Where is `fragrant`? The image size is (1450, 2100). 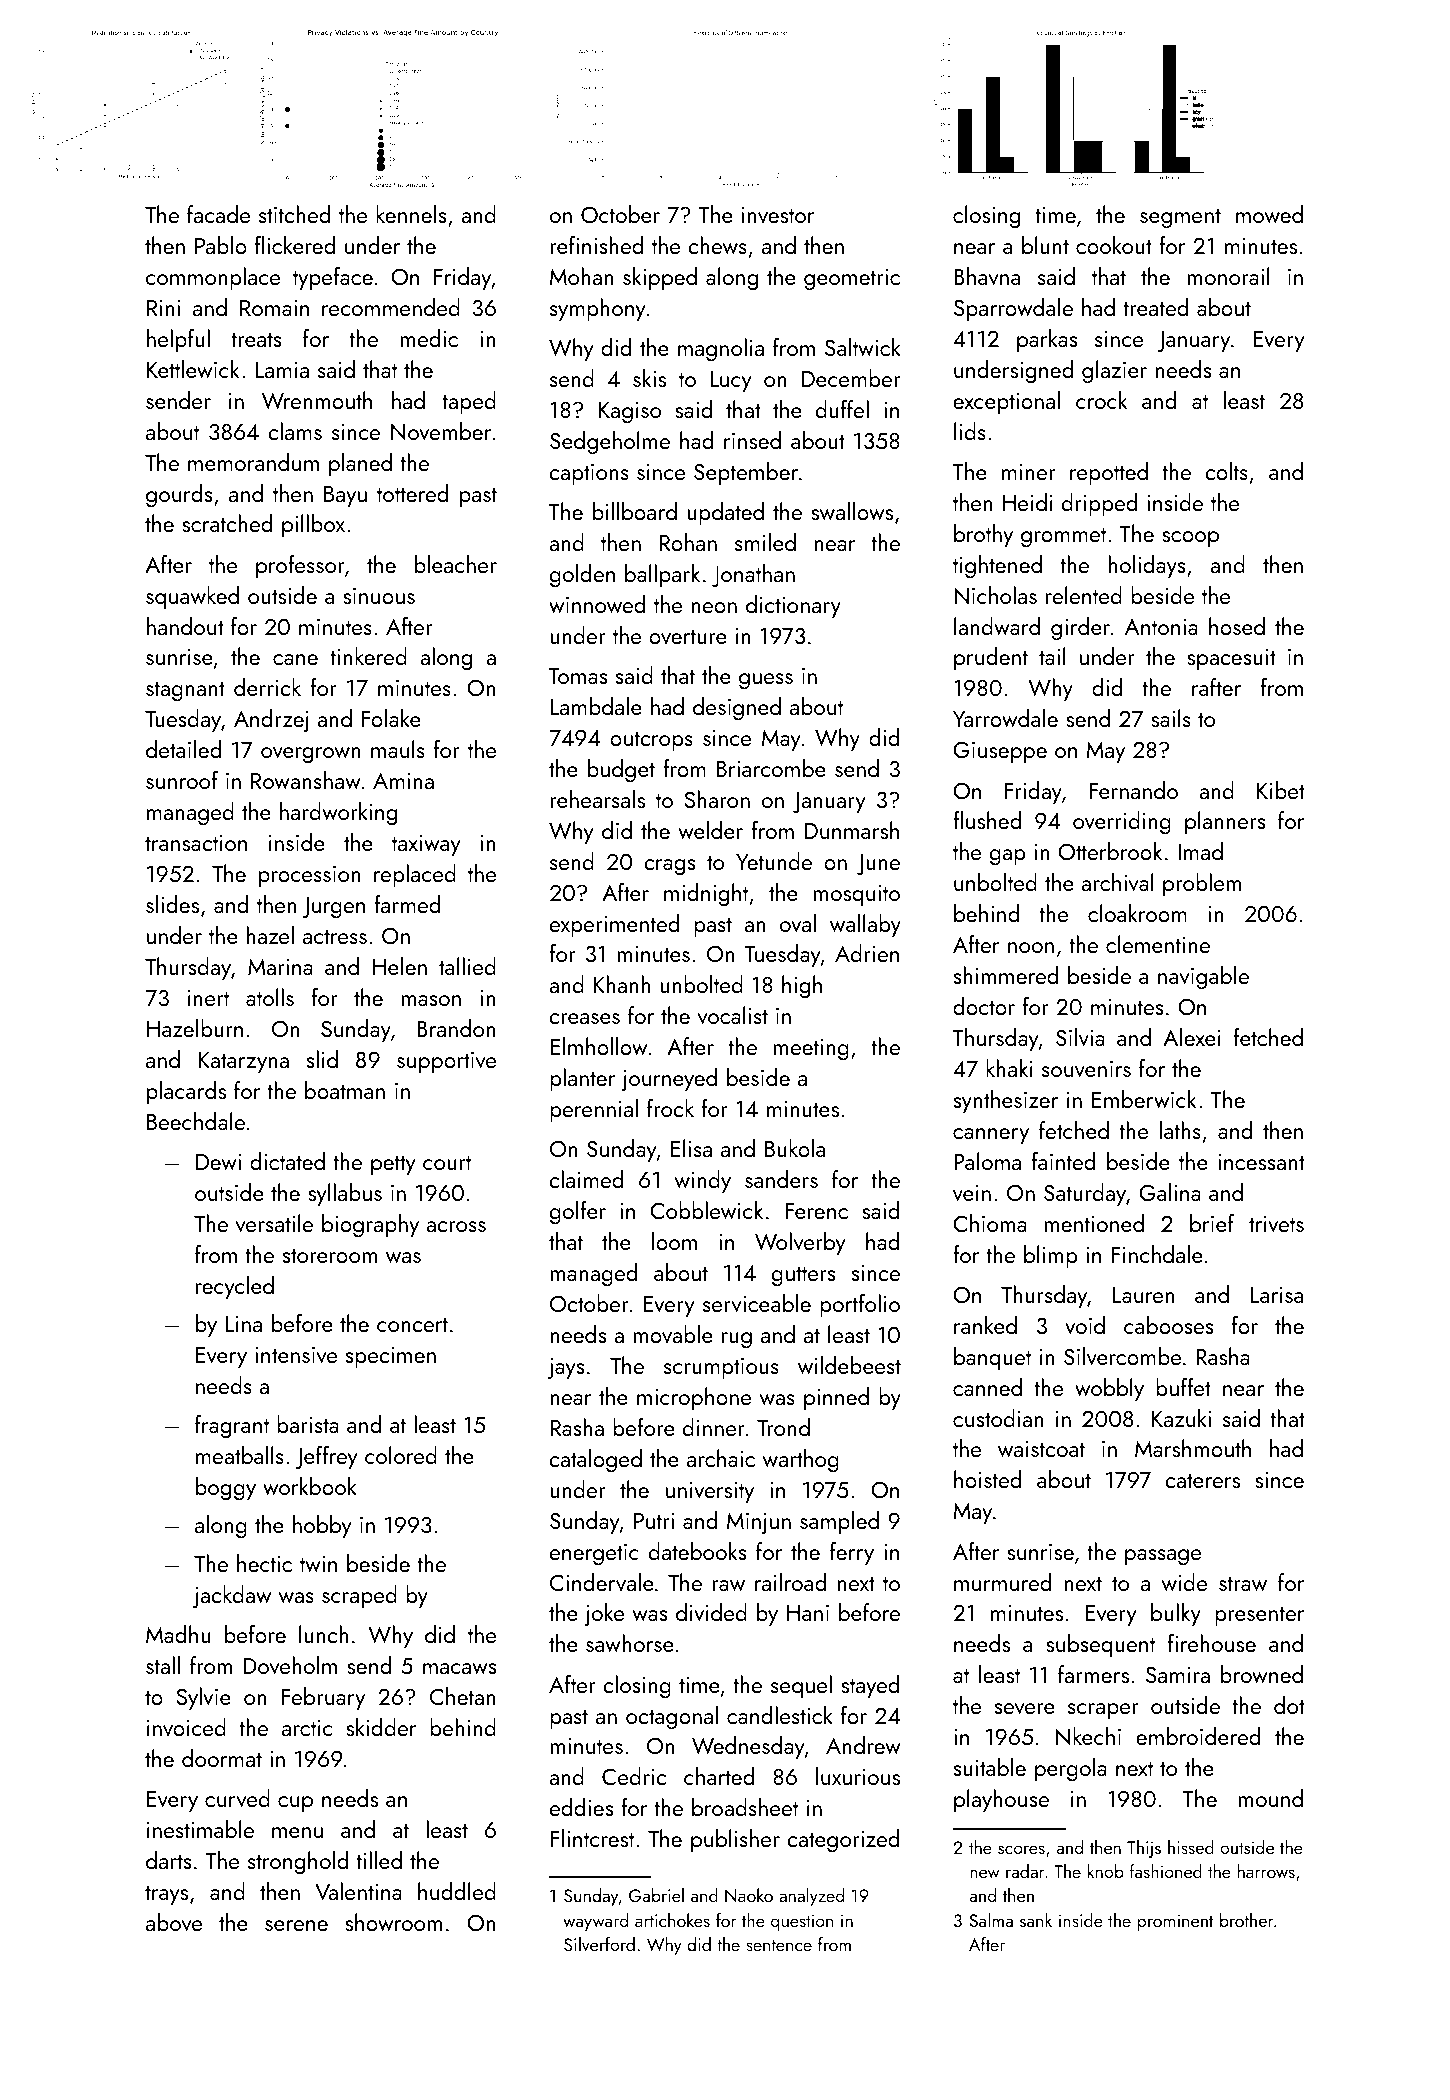
fragrant is located at coordinates (232, 1426).
